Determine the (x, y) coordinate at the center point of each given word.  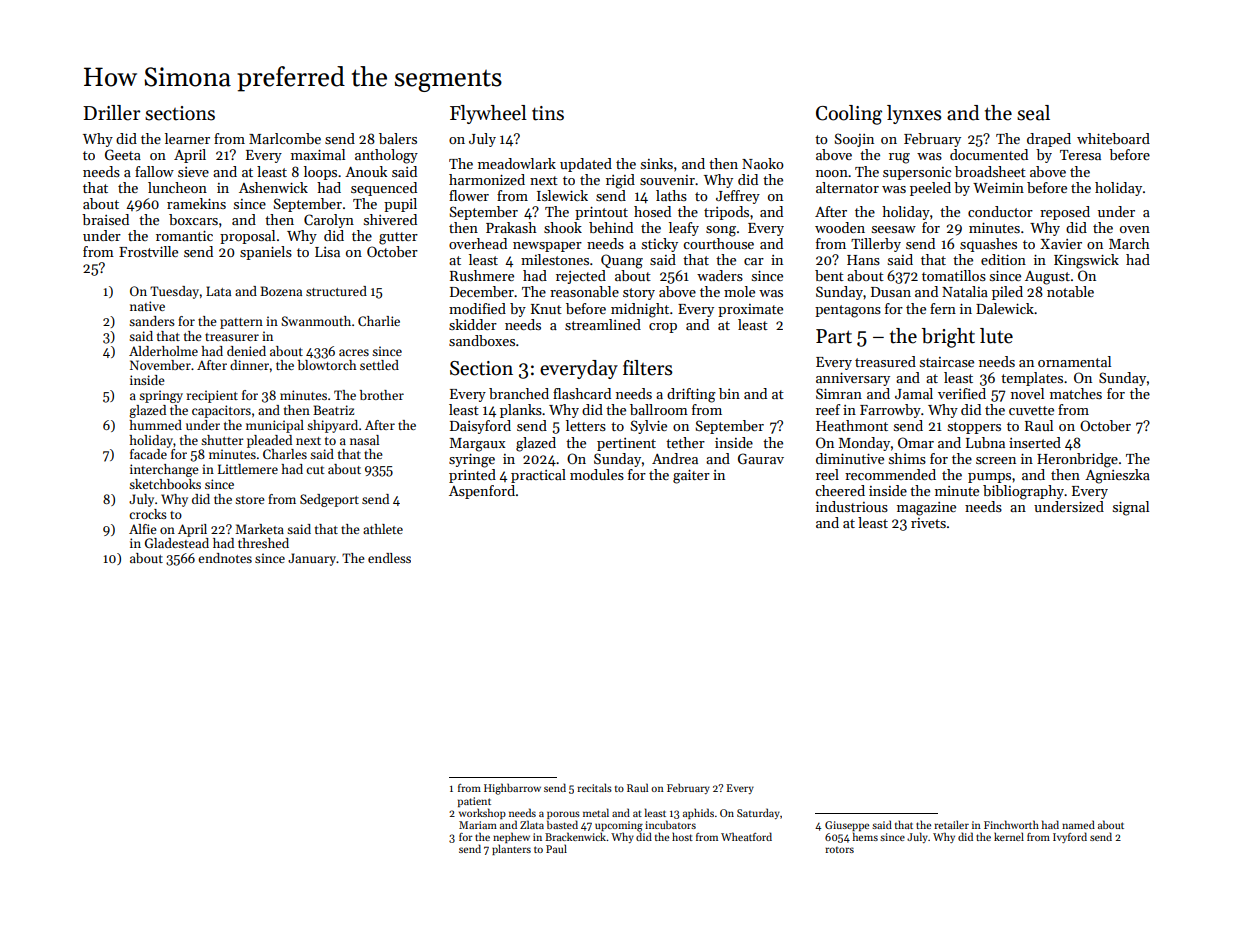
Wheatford (746, 836)
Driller (111, 113)
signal (1131, 508)
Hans (863, 260)
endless (389, 558)
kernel (1009, 836)
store (250, 500)
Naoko (763, 163)
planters (511, 849)
